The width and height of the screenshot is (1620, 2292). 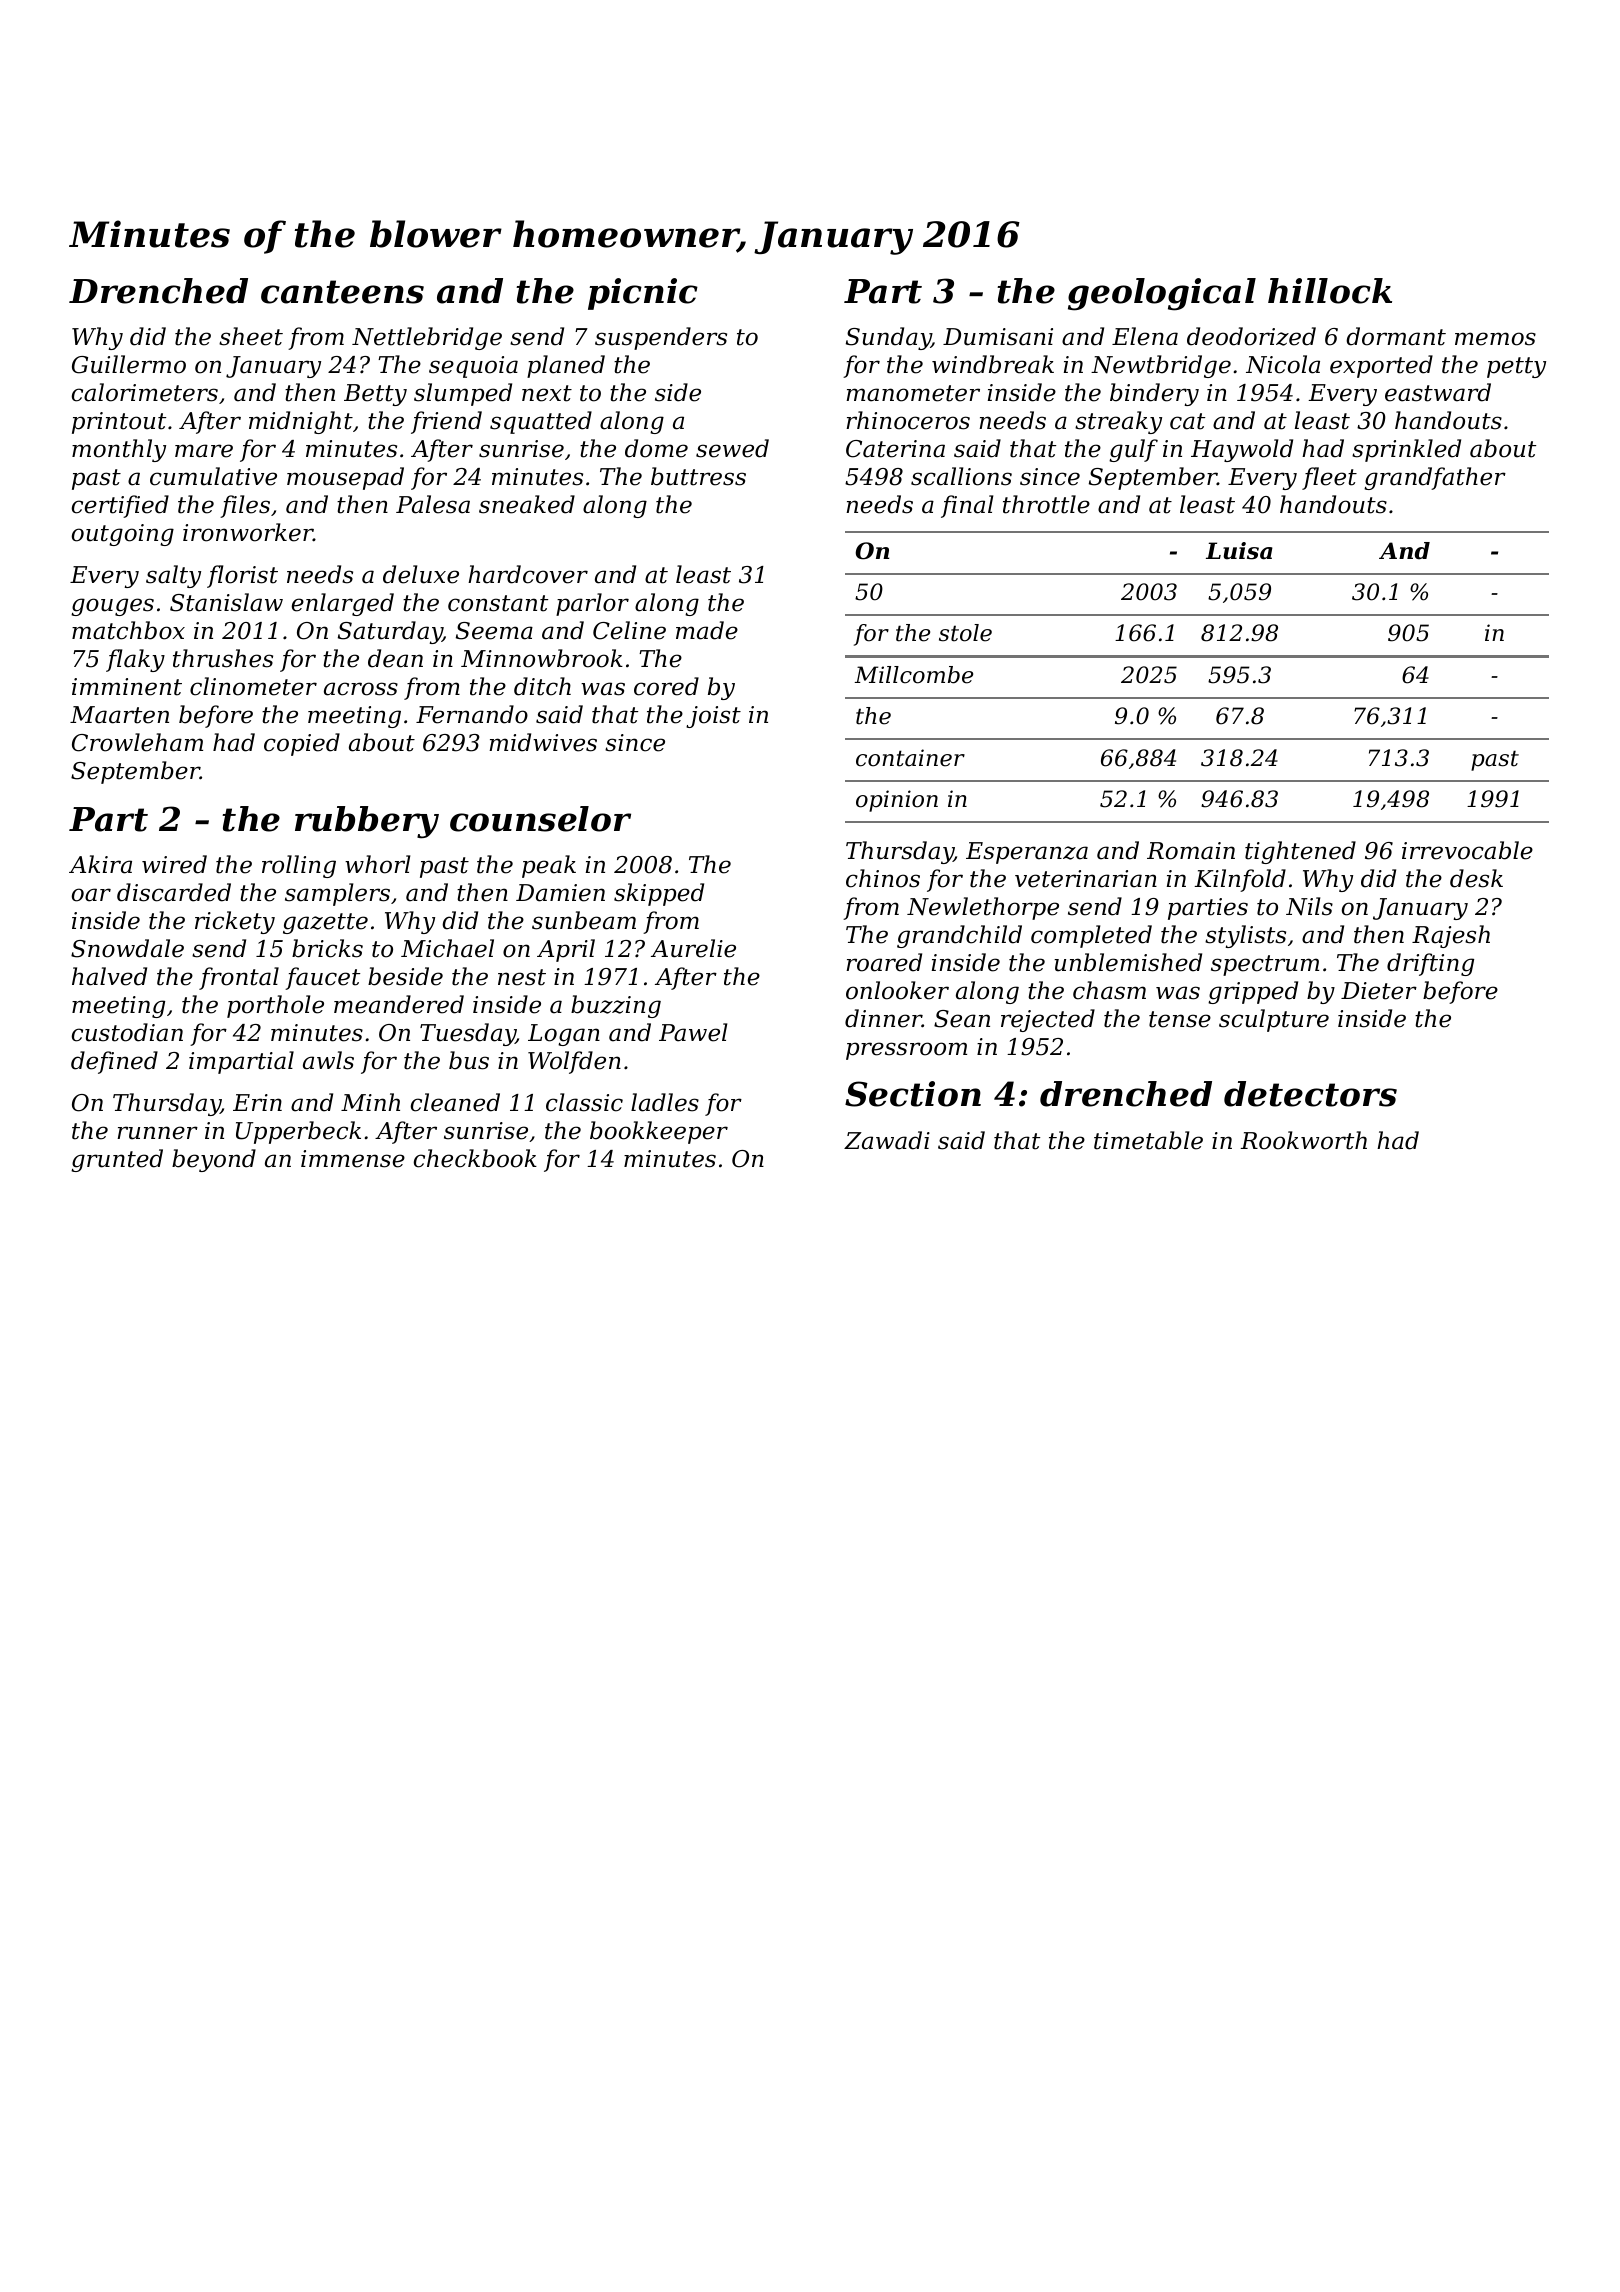 What do you see at coordinates (469, 1060) in the screenshot?
I see `bus` at bounding box center [469, 1060].
